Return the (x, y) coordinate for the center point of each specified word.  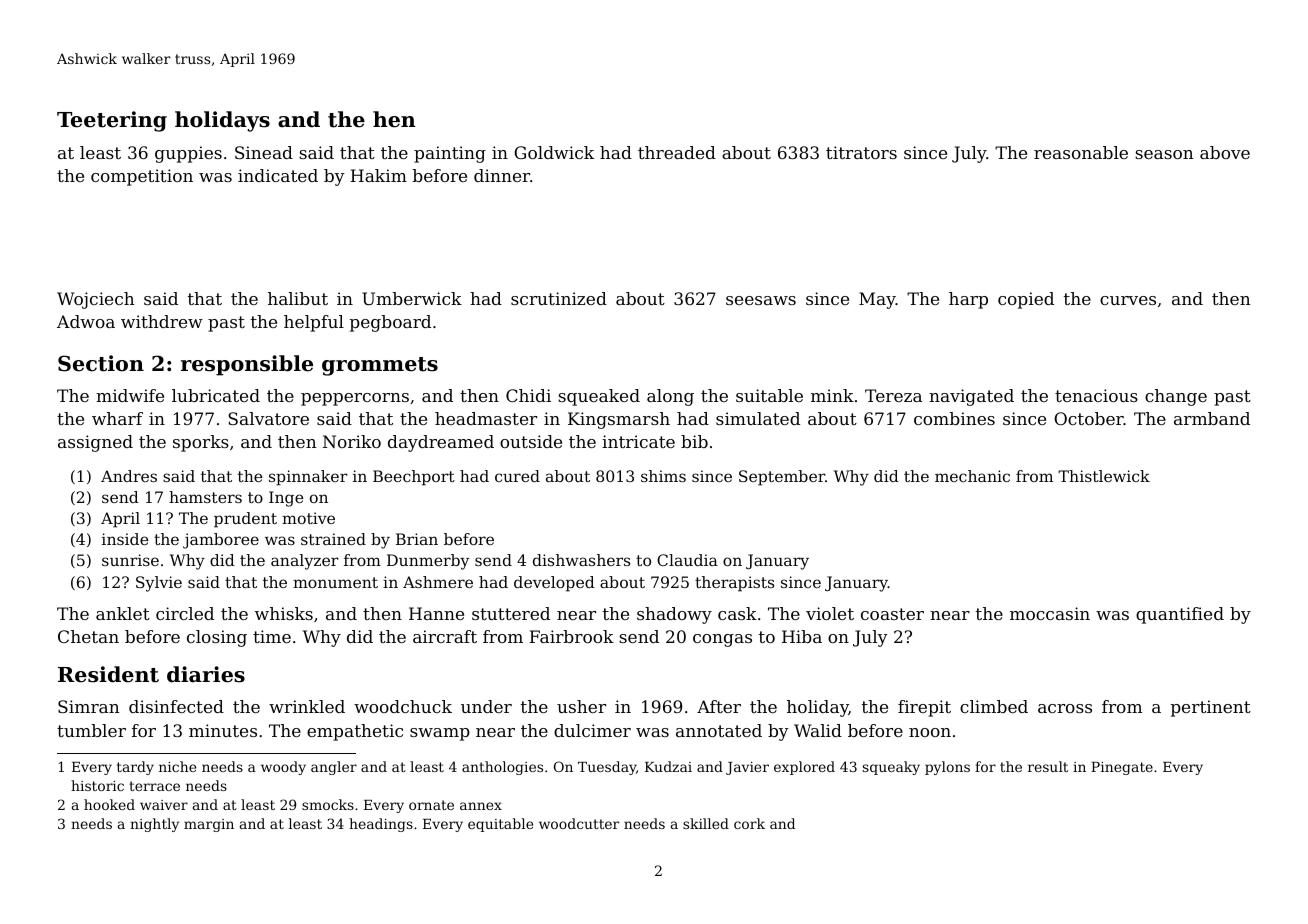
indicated (278, 175)
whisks (284, 613)
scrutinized (559, 298)
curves (1128, 300)
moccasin (1050, 613)
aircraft (445, 636)
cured (517, 476)
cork (749, 823)
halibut (298, 298)
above (1225, 152)
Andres (129, 476)
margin (209, 825)
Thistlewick (1104, 476)
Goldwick (554, 152)
